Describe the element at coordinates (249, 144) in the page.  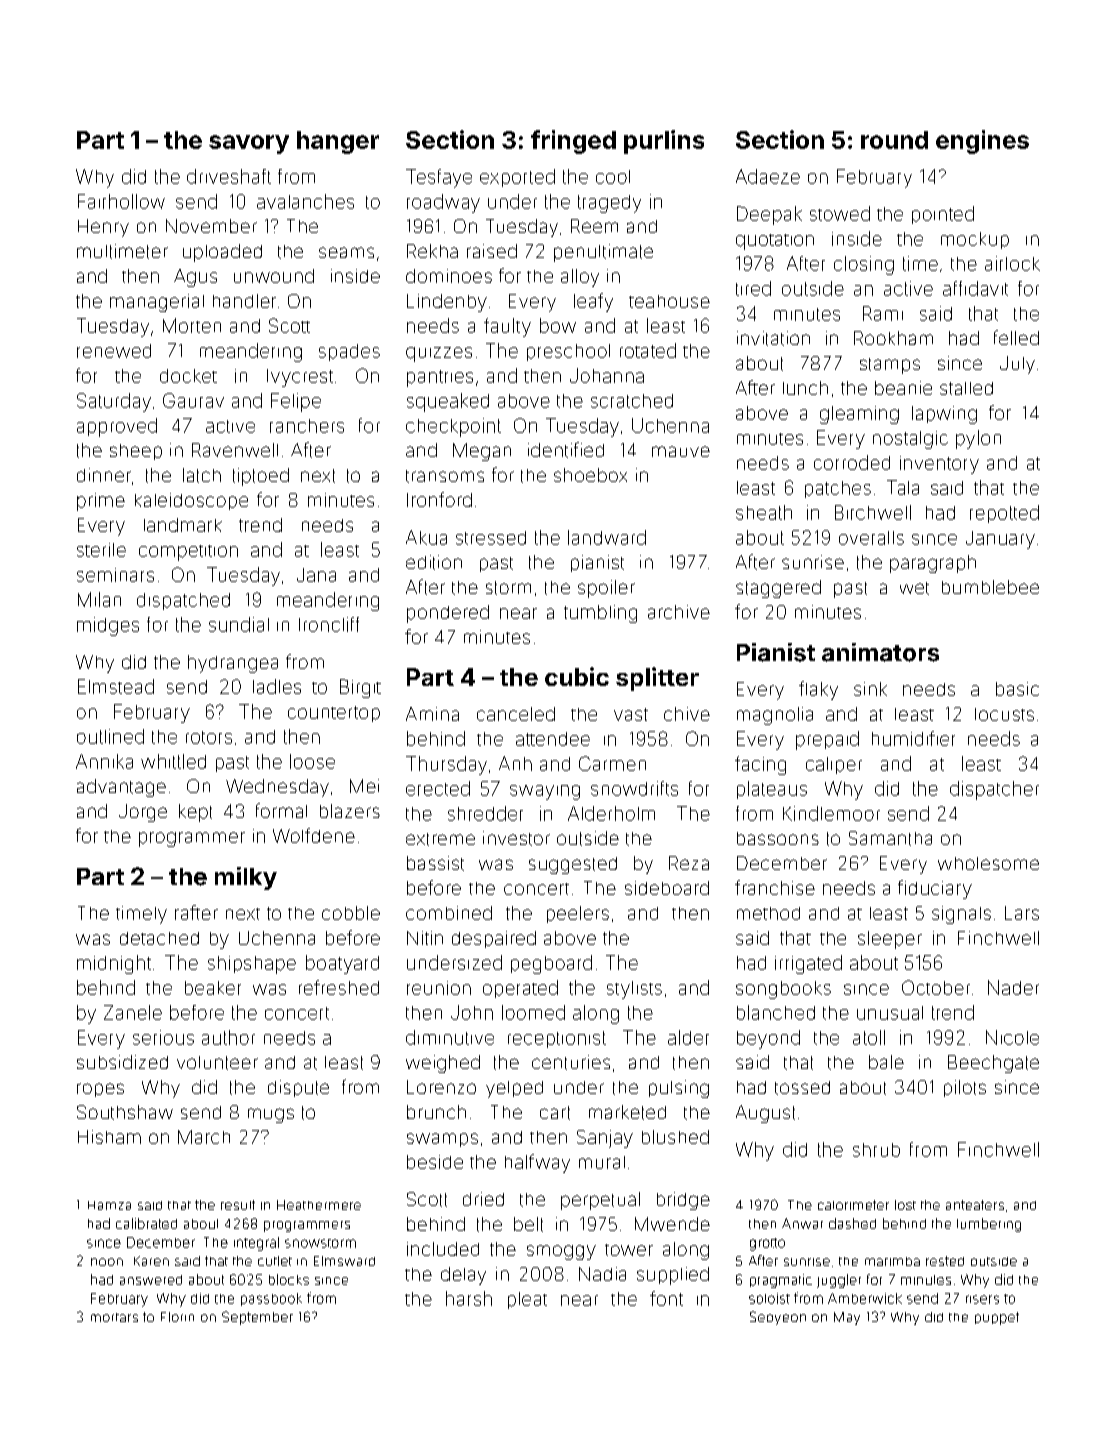
I see `savory` at that location.
